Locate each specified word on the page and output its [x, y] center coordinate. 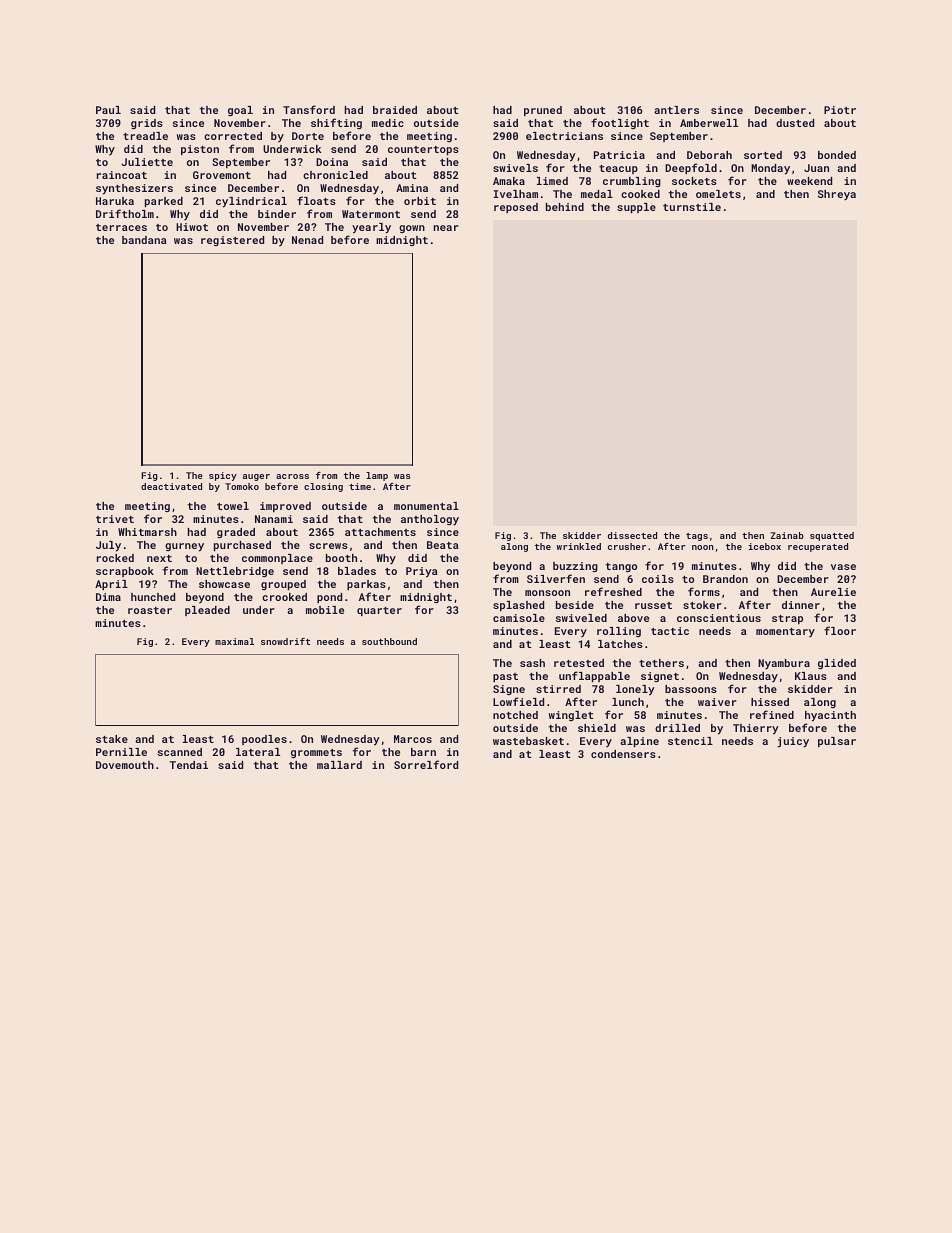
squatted [832, 536]
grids [147, 124]
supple [636, 208]
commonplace [277, 559]
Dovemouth [125, 765]
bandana [144, 240]
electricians [564, 136]
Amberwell [709, 123]
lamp [377, 476]
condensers [623, 754]
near [446, 228]
